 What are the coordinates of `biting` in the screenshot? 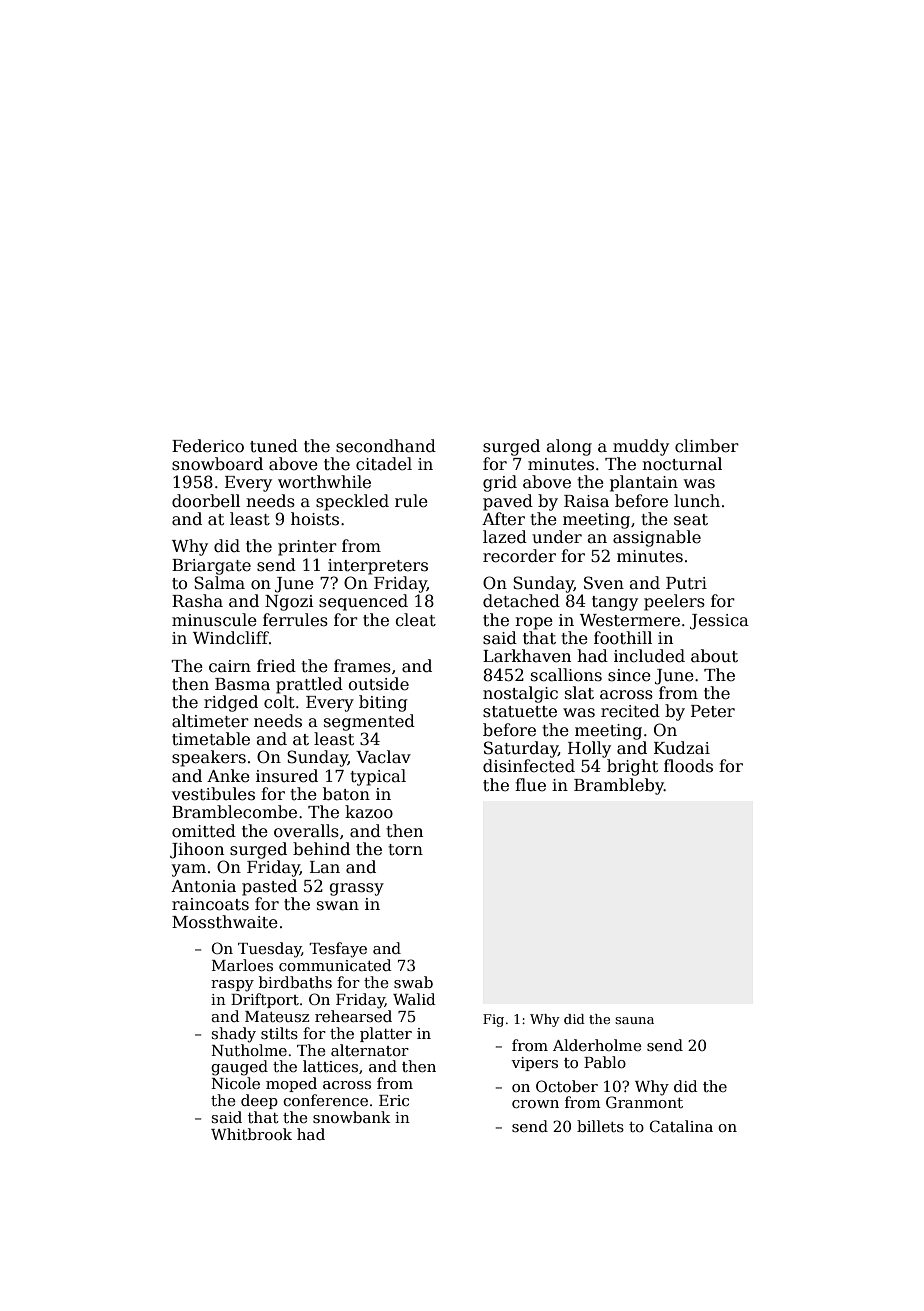 It's located at (383, 703).
